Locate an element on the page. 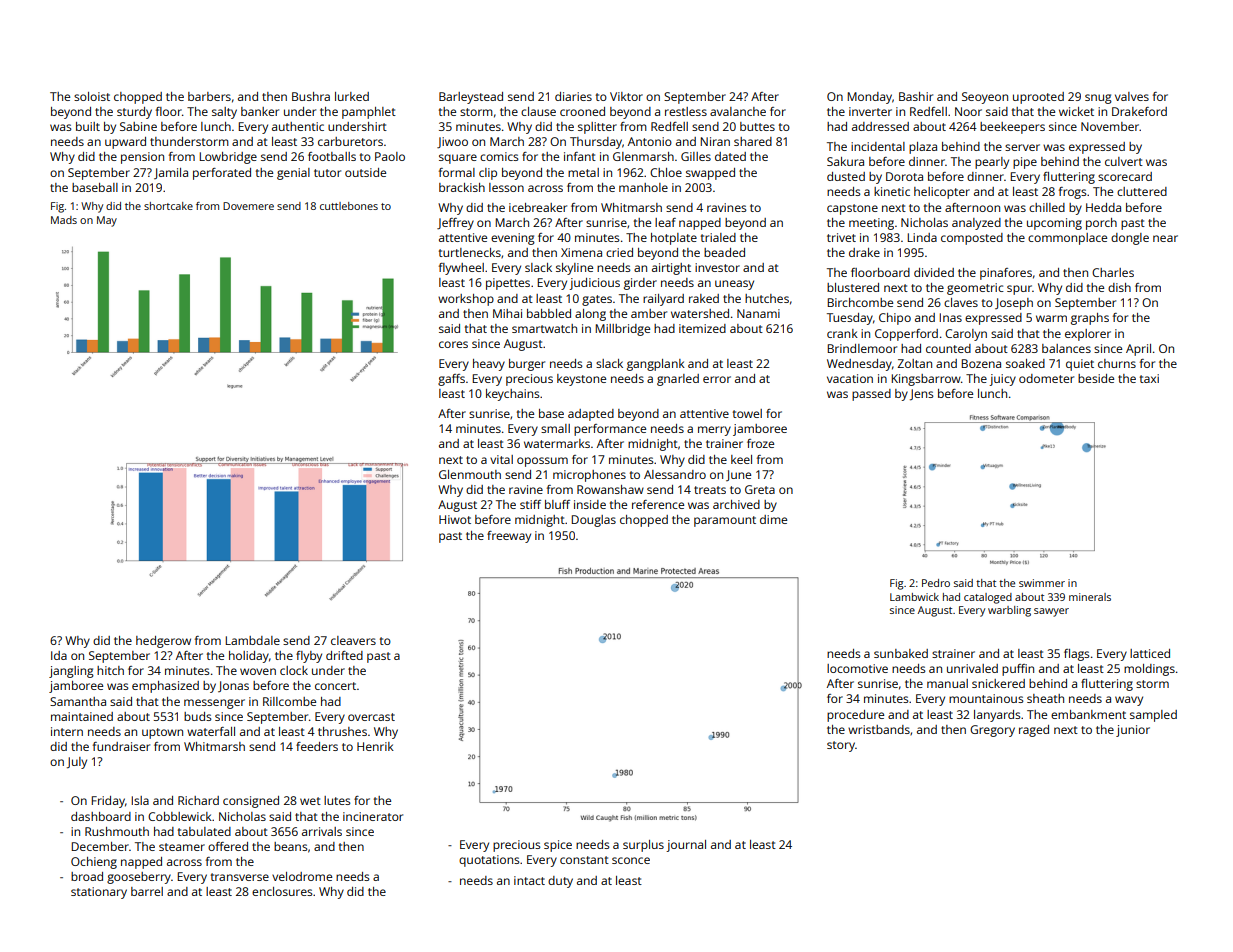  watermarks is located at coordinates (557, 443).
